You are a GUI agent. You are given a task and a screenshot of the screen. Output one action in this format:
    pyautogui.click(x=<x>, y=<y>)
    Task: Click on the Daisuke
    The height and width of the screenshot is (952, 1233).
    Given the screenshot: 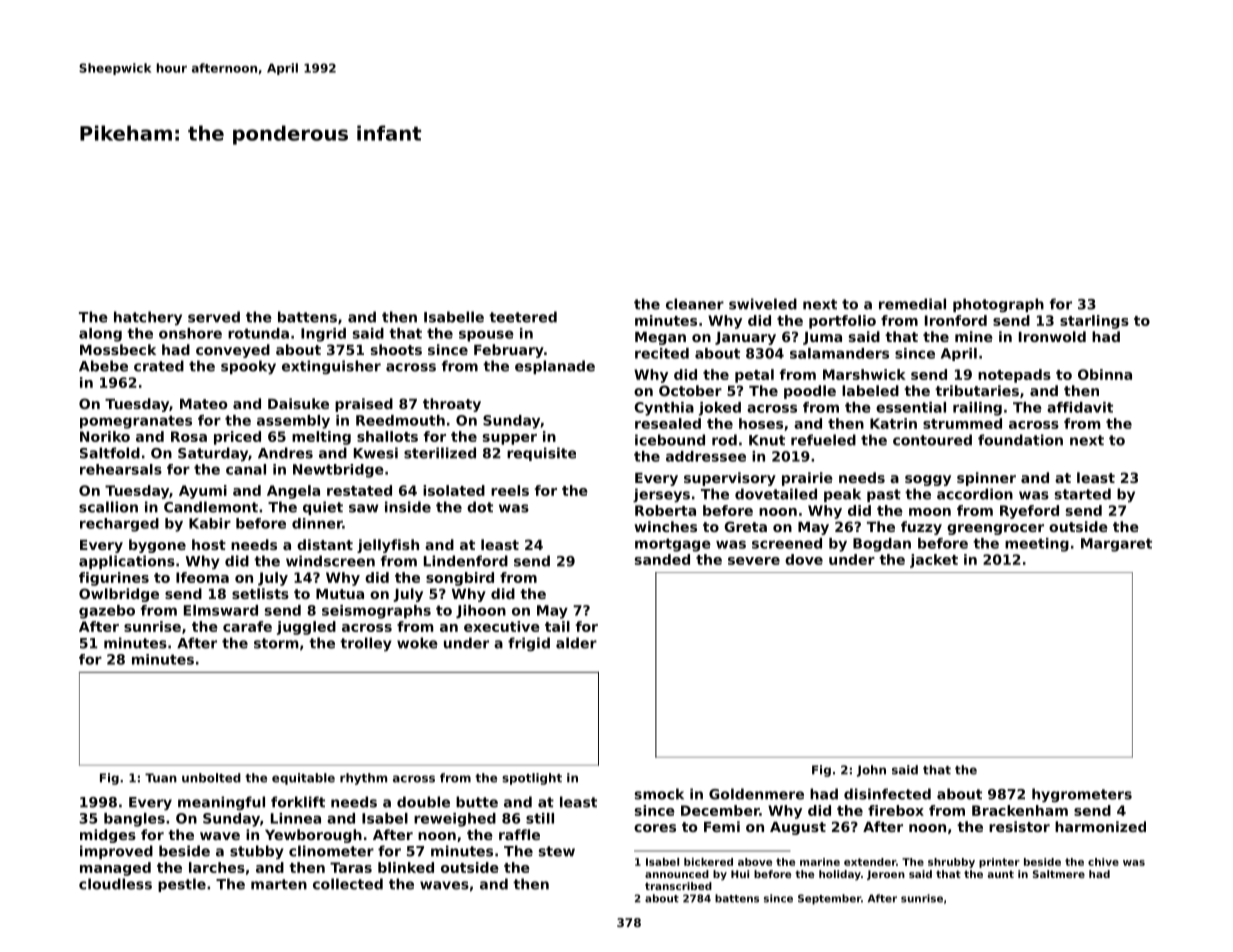 What is the action you would take?
    pyautogui.click(x=298, y=403)
